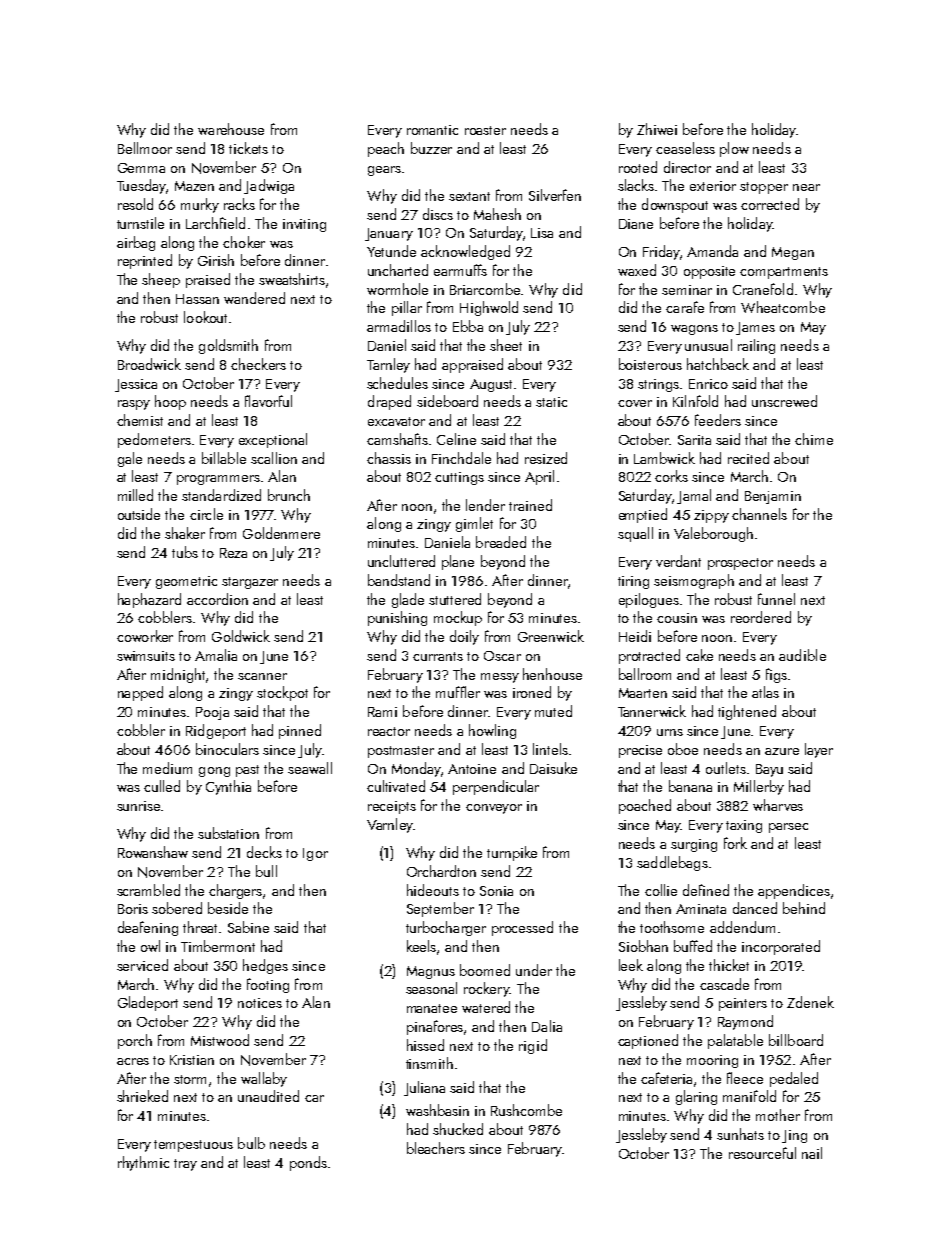 This screenshot has width=952, height=1233. What do you see at coordinates (756, 346) in the screenshot?
I see `railing` at bounding box center [756, 346].
